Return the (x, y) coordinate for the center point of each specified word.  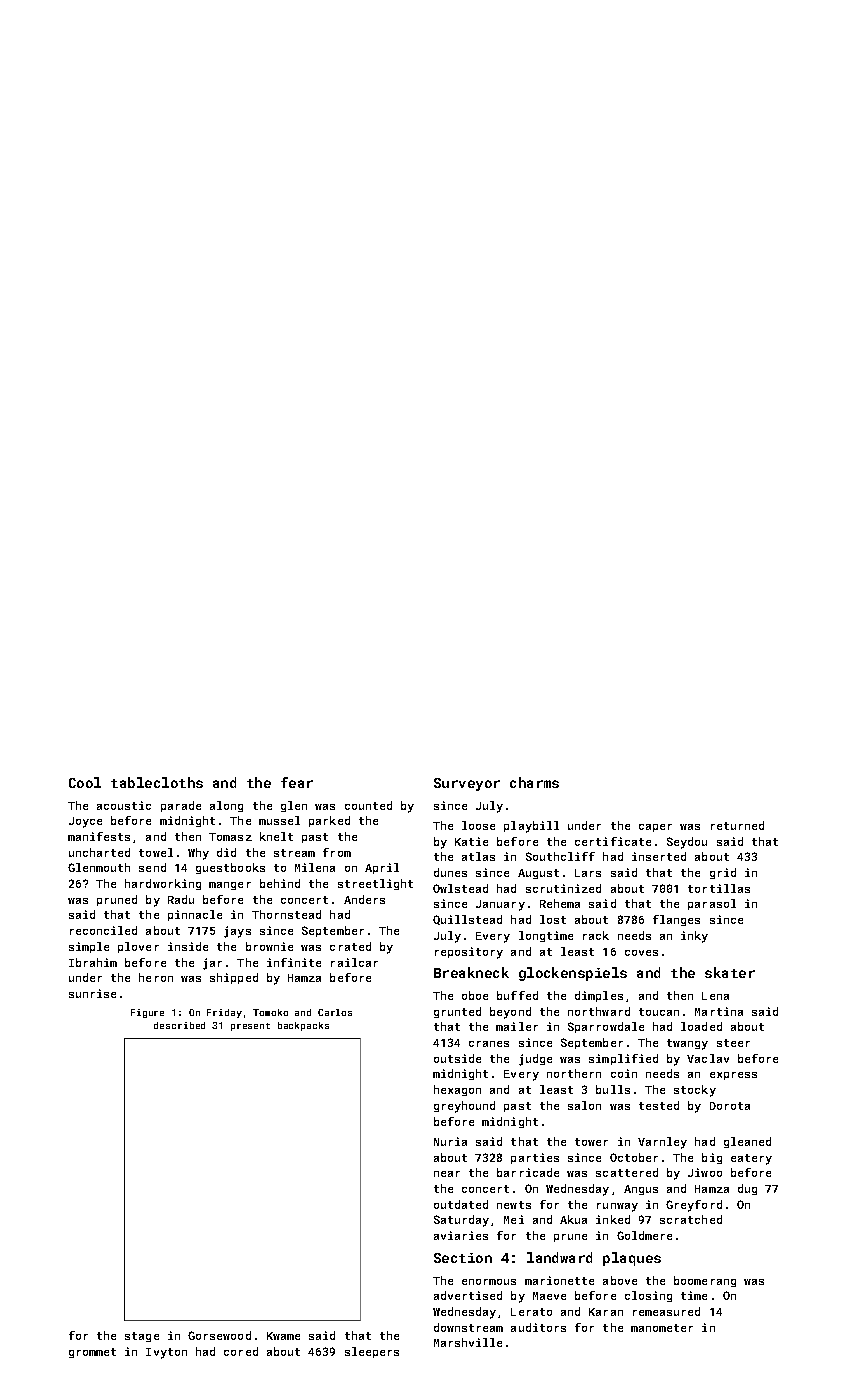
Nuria (450, 1141)
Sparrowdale (606, 1027)
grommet (92, 1353)
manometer (662, 1328)
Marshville (468, 1342)
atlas (478, 856)
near (447, 1174)
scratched (691, 1219)
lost (553, 919)
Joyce (85, 822)
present (250, 1027)
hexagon (457, 1090)
